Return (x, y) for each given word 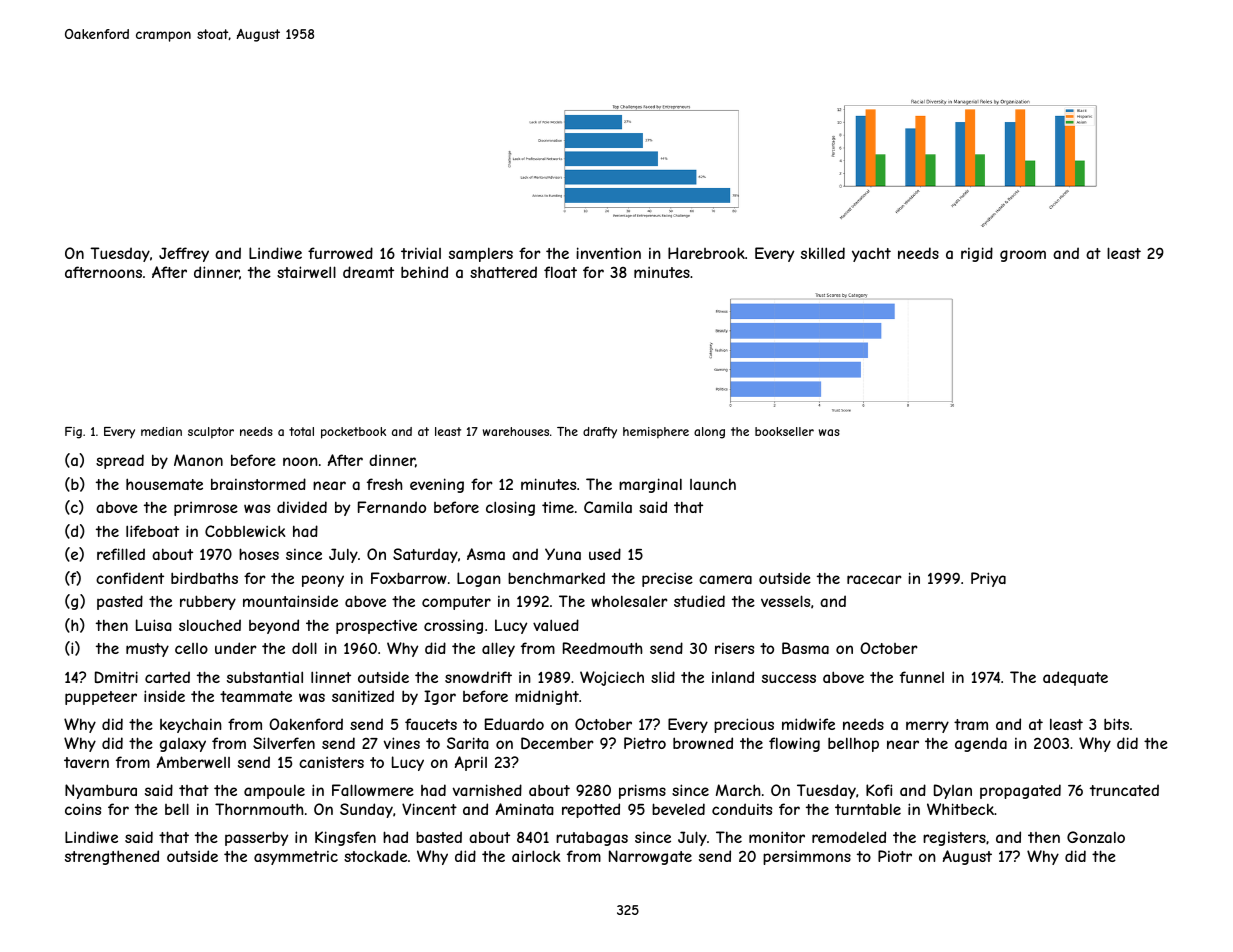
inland (733, 677)
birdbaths (204, 578)
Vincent (429, 809)
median (161, 431)
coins (83, 809)
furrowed (340, 253)
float (560, 272)
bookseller (784, 431)
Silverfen (284, 743)
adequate (1075, 678)
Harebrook (706, 253)
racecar (874, 579)
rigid (977, 254)
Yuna (563, 554)
